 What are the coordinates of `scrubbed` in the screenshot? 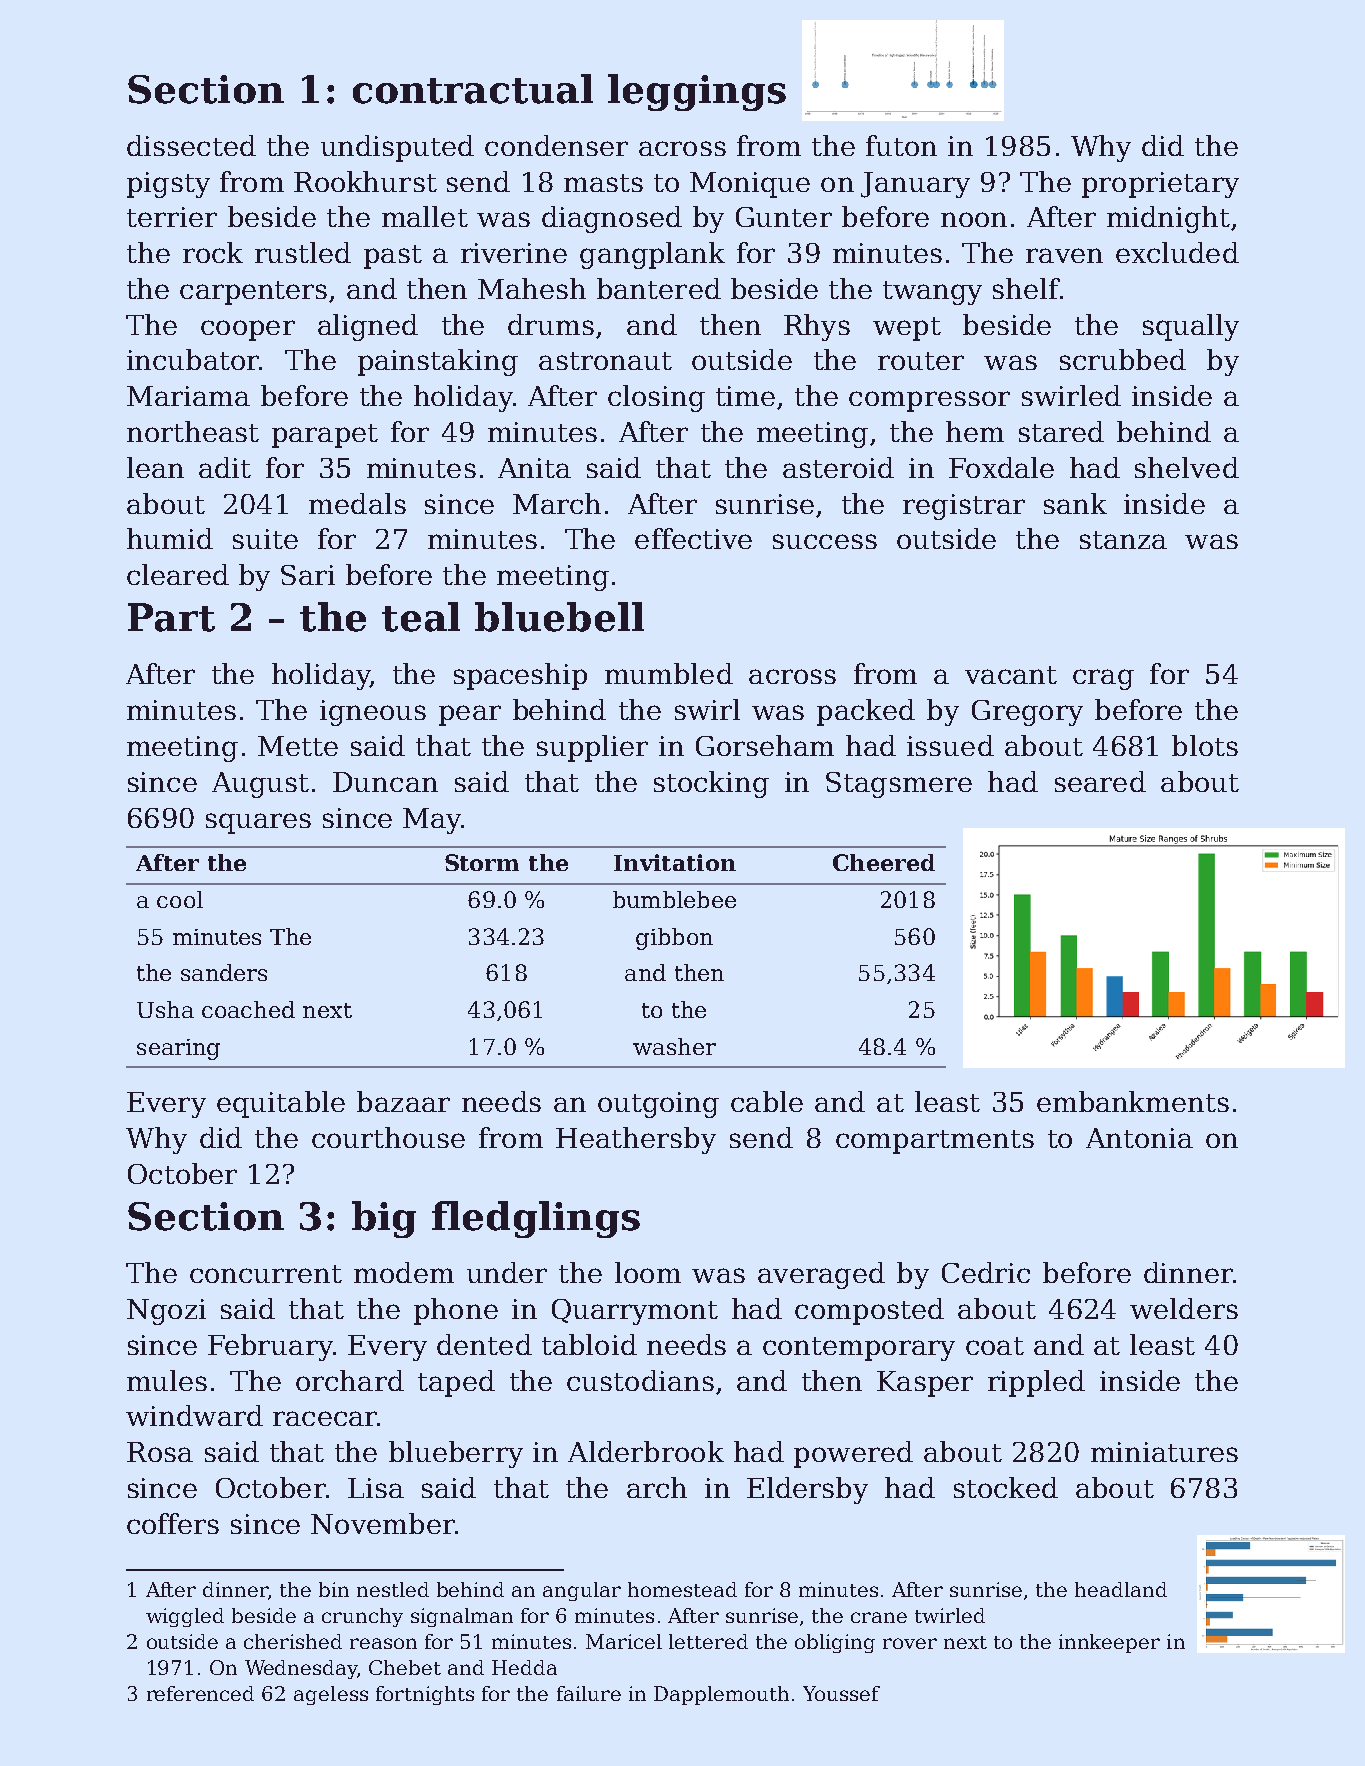 It's located at (1123, 359).
